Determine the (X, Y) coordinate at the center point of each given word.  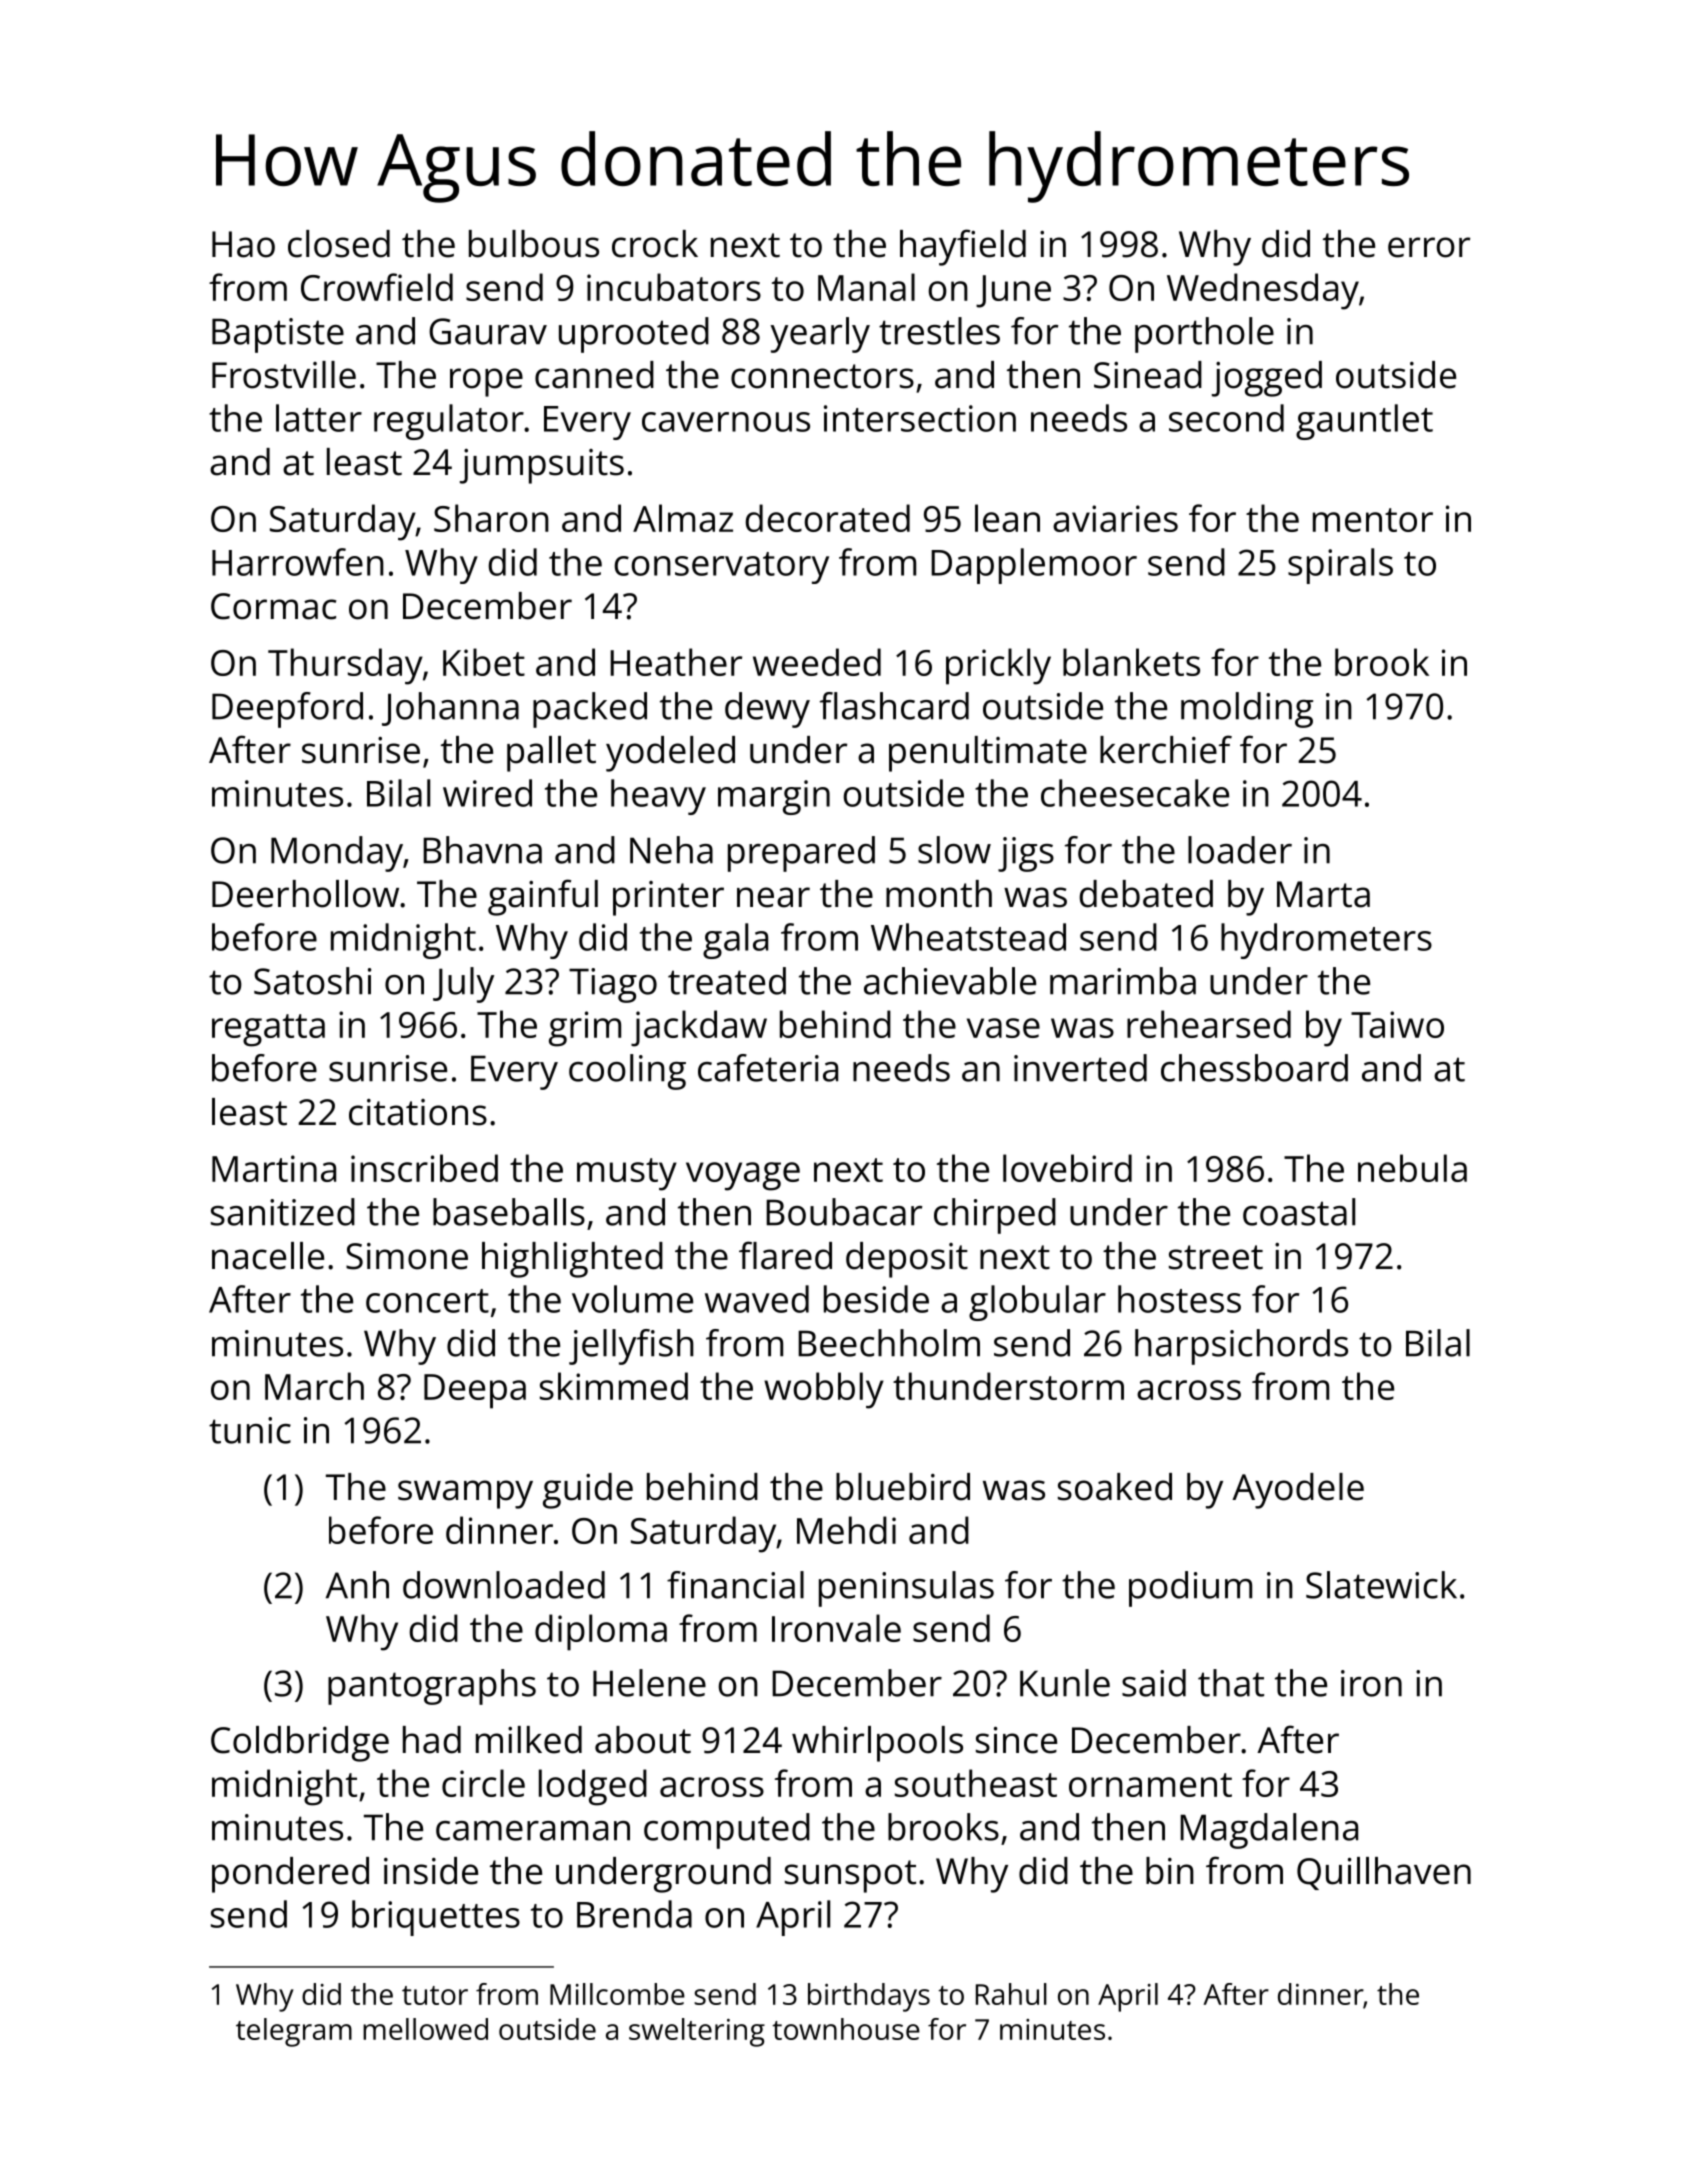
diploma (601, 1632)
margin (774, 797)
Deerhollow (305, 894)
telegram (294, 2032)
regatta (268, 1030)
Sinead (1148, 375)
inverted (1080, 1068)
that (1231, 1683)
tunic (250, 1430)
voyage (743, 1176)
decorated (828, 518)
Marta (1323, 894)
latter (319, 418)
